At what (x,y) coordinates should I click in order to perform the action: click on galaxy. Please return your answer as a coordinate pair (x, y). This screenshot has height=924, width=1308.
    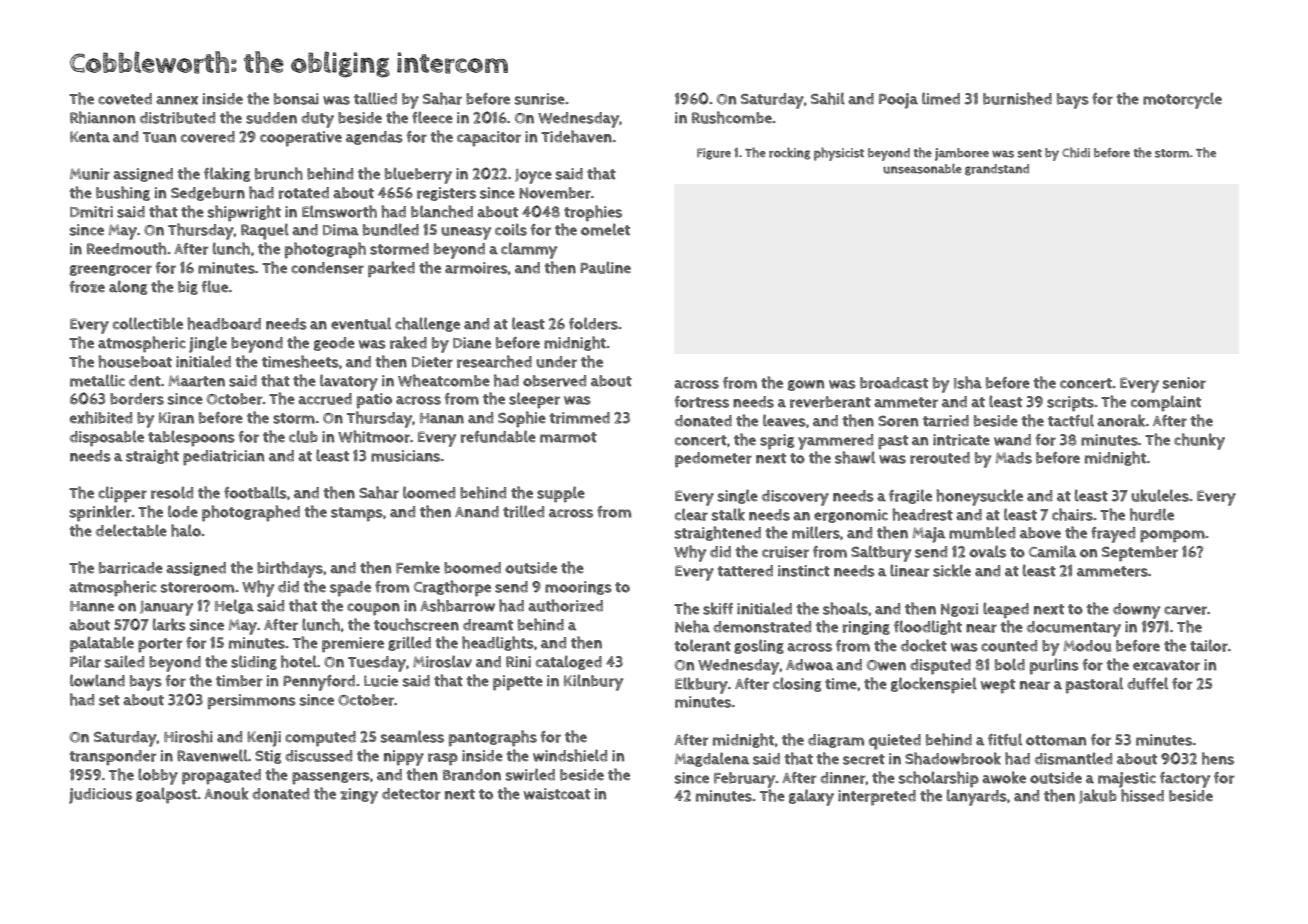
    Looking at the image, I should click on (811, 797).
